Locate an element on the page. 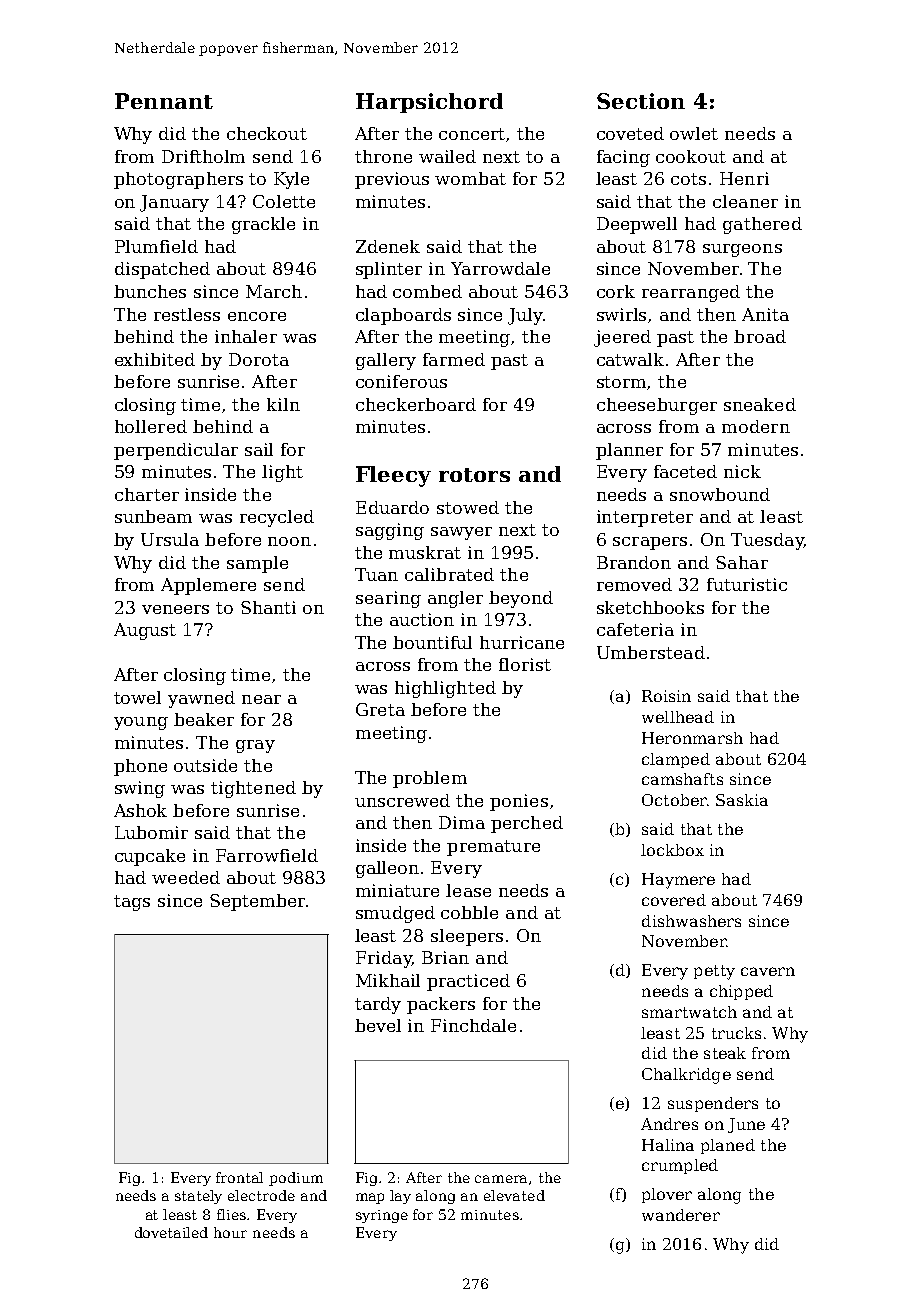 The height and width of the image is (1308, 924). Plumfield is located at coordinates (156, 246).
